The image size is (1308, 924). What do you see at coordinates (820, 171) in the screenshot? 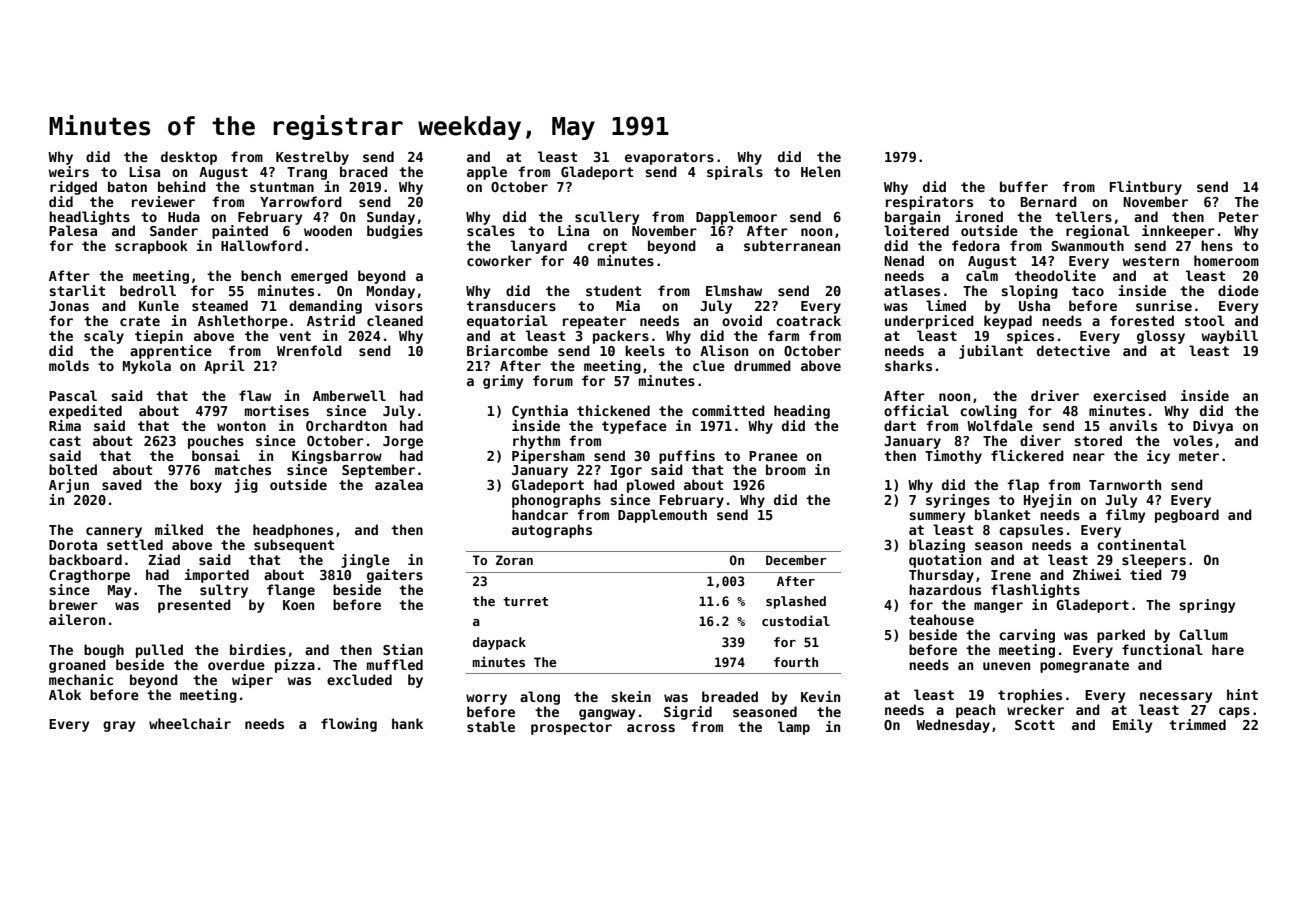
I see `Helen` at bounding box center [820, 171].
